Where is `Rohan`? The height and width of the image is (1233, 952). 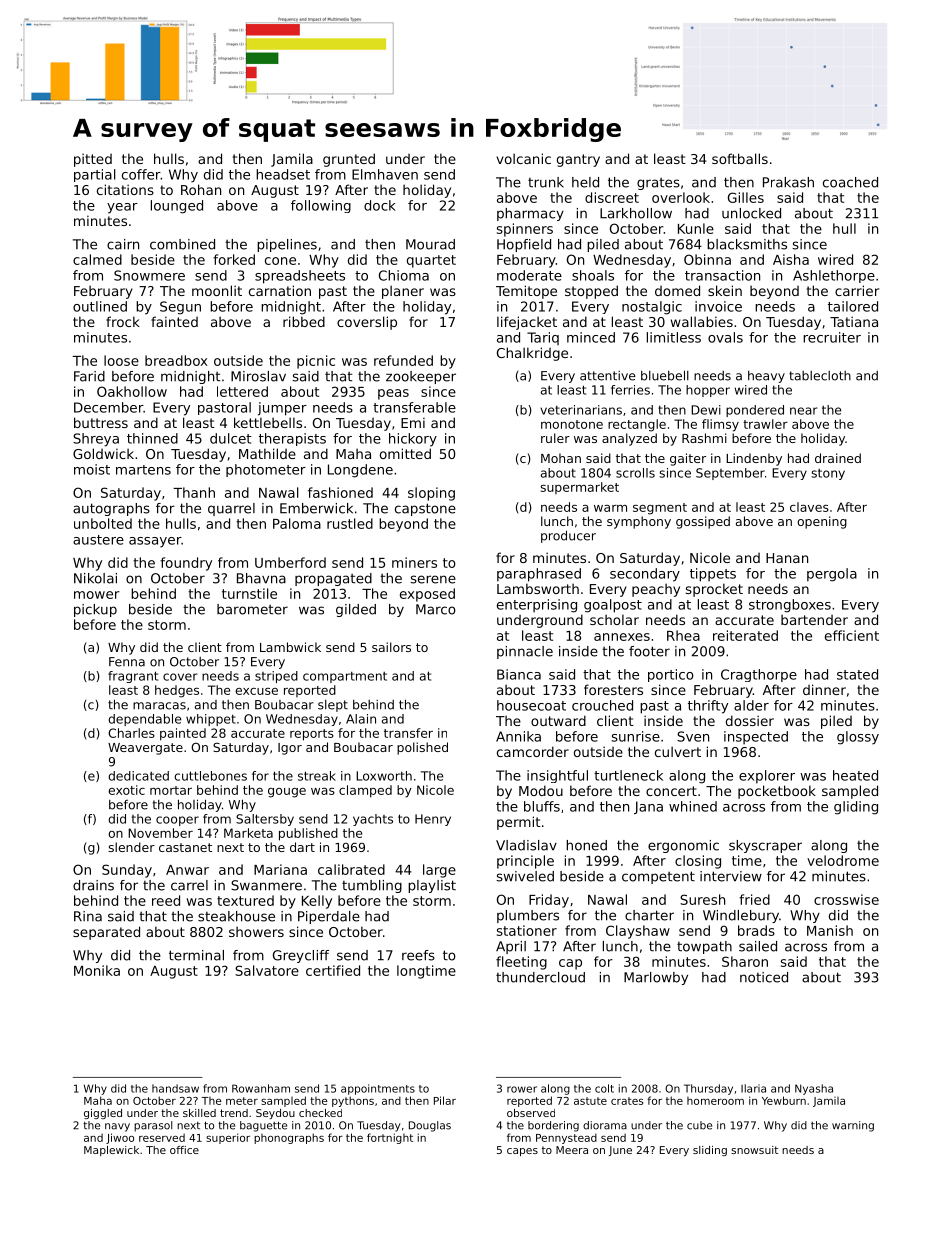 Rohan is located at coordinates (201, 189).
